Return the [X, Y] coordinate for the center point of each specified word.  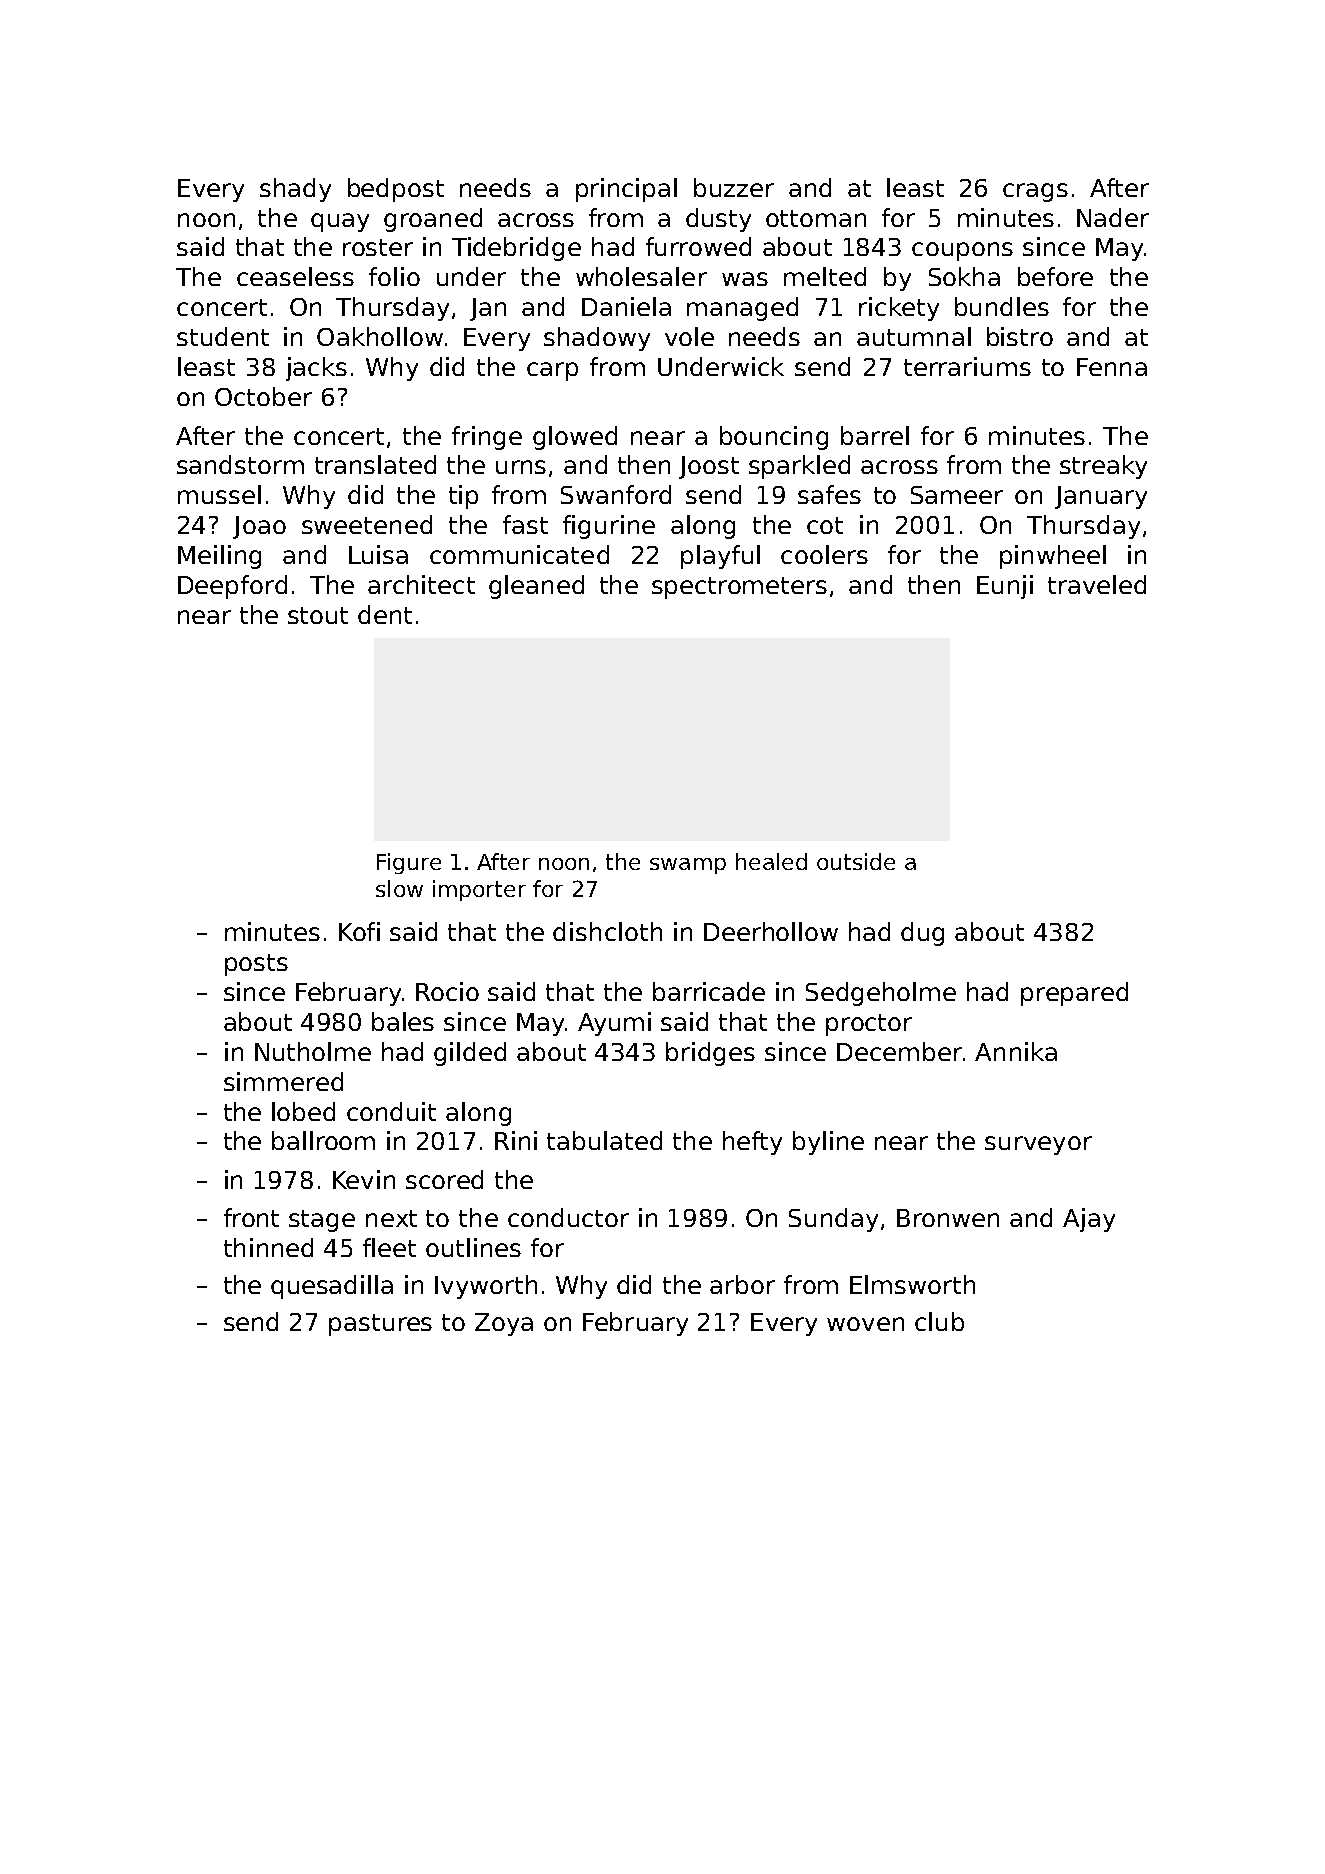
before [1055, 276]
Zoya [504, 1324]
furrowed [698, 246]
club [939, 1321]
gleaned [536, 587]
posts [256, 965]
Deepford [232, 587]
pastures [380, 1325]
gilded [470, 1054]
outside [856, 861]
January [1101, 497]
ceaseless [295, 276]
